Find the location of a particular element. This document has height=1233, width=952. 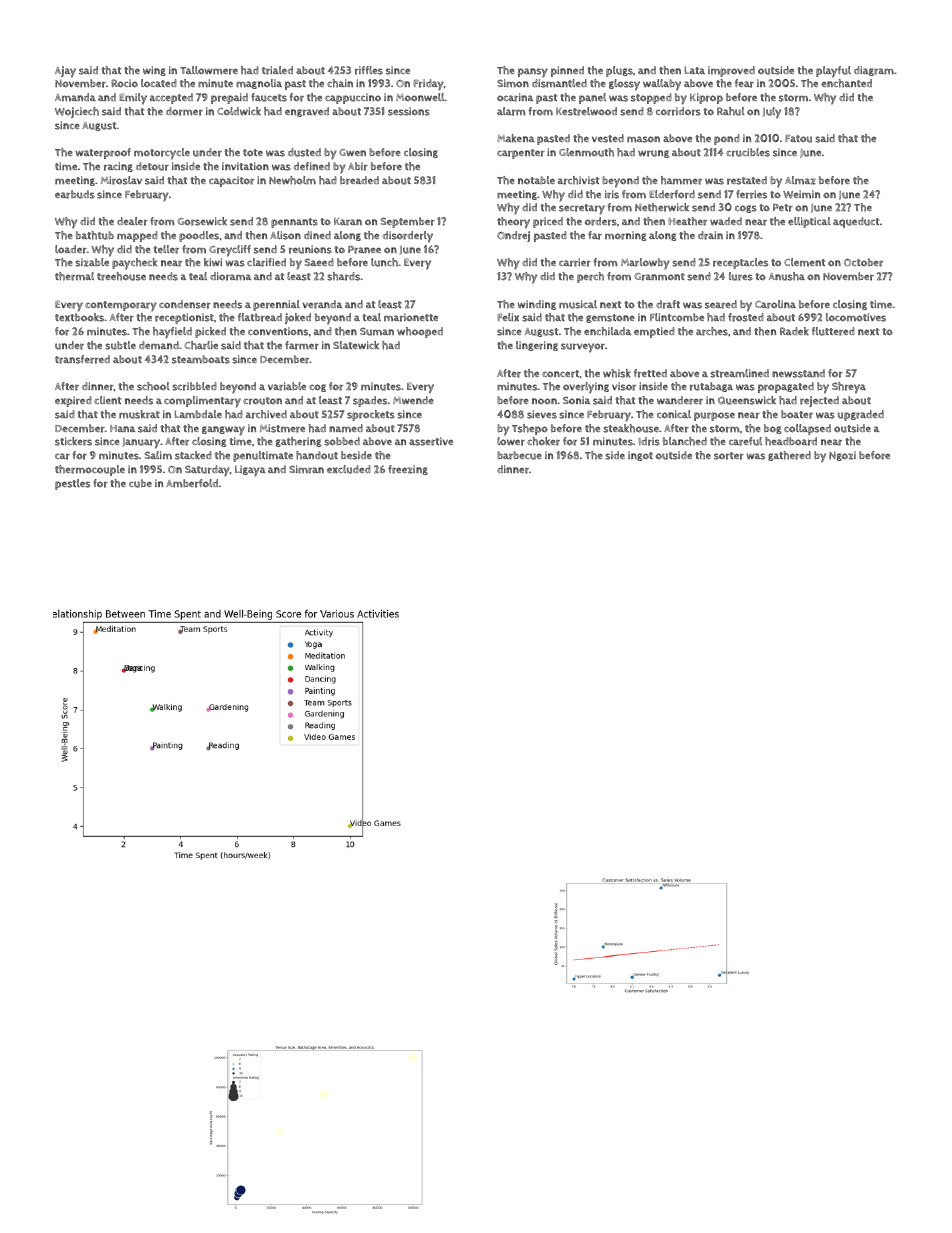

gemstone is located at coordinates (610, 318).
